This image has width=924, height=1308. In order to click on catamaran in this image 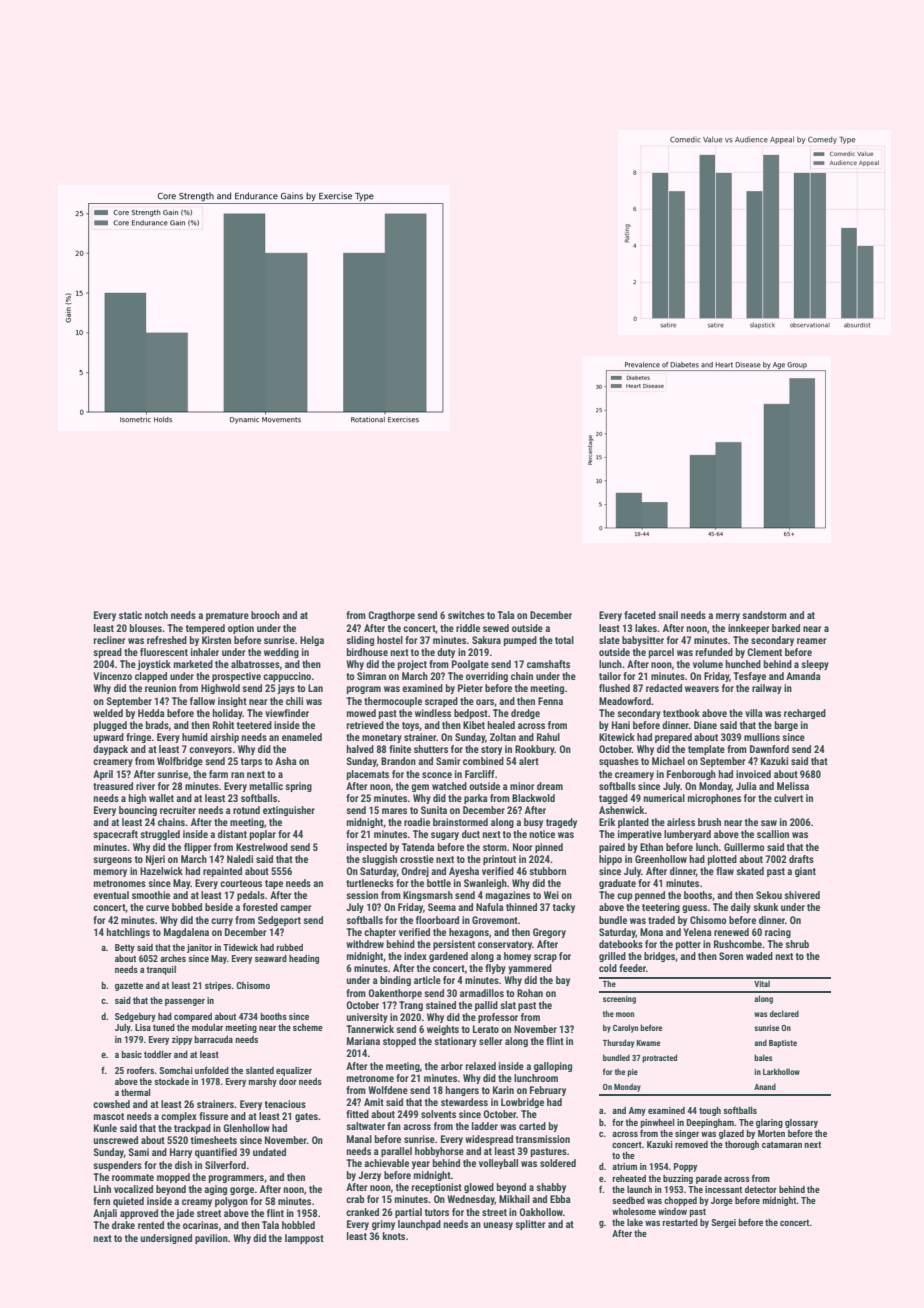, I will do `click(782, 1144)`.
